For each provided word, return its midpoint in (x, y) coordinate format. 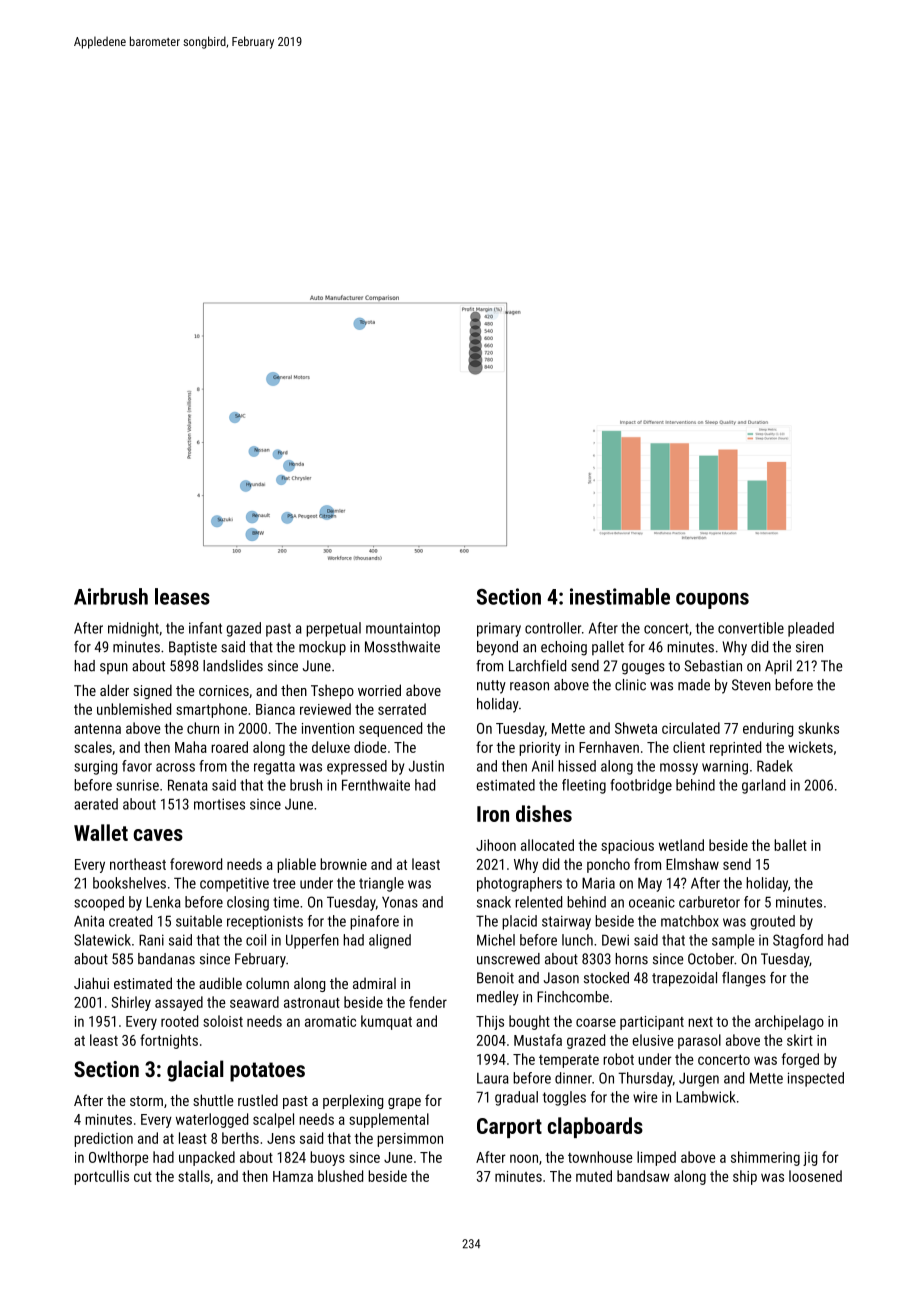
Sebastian (713, 666)
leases (182, 596)
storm (146, 1101)
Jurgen (699, 1079)
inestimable (620, 596)
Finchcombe (573, 997)
